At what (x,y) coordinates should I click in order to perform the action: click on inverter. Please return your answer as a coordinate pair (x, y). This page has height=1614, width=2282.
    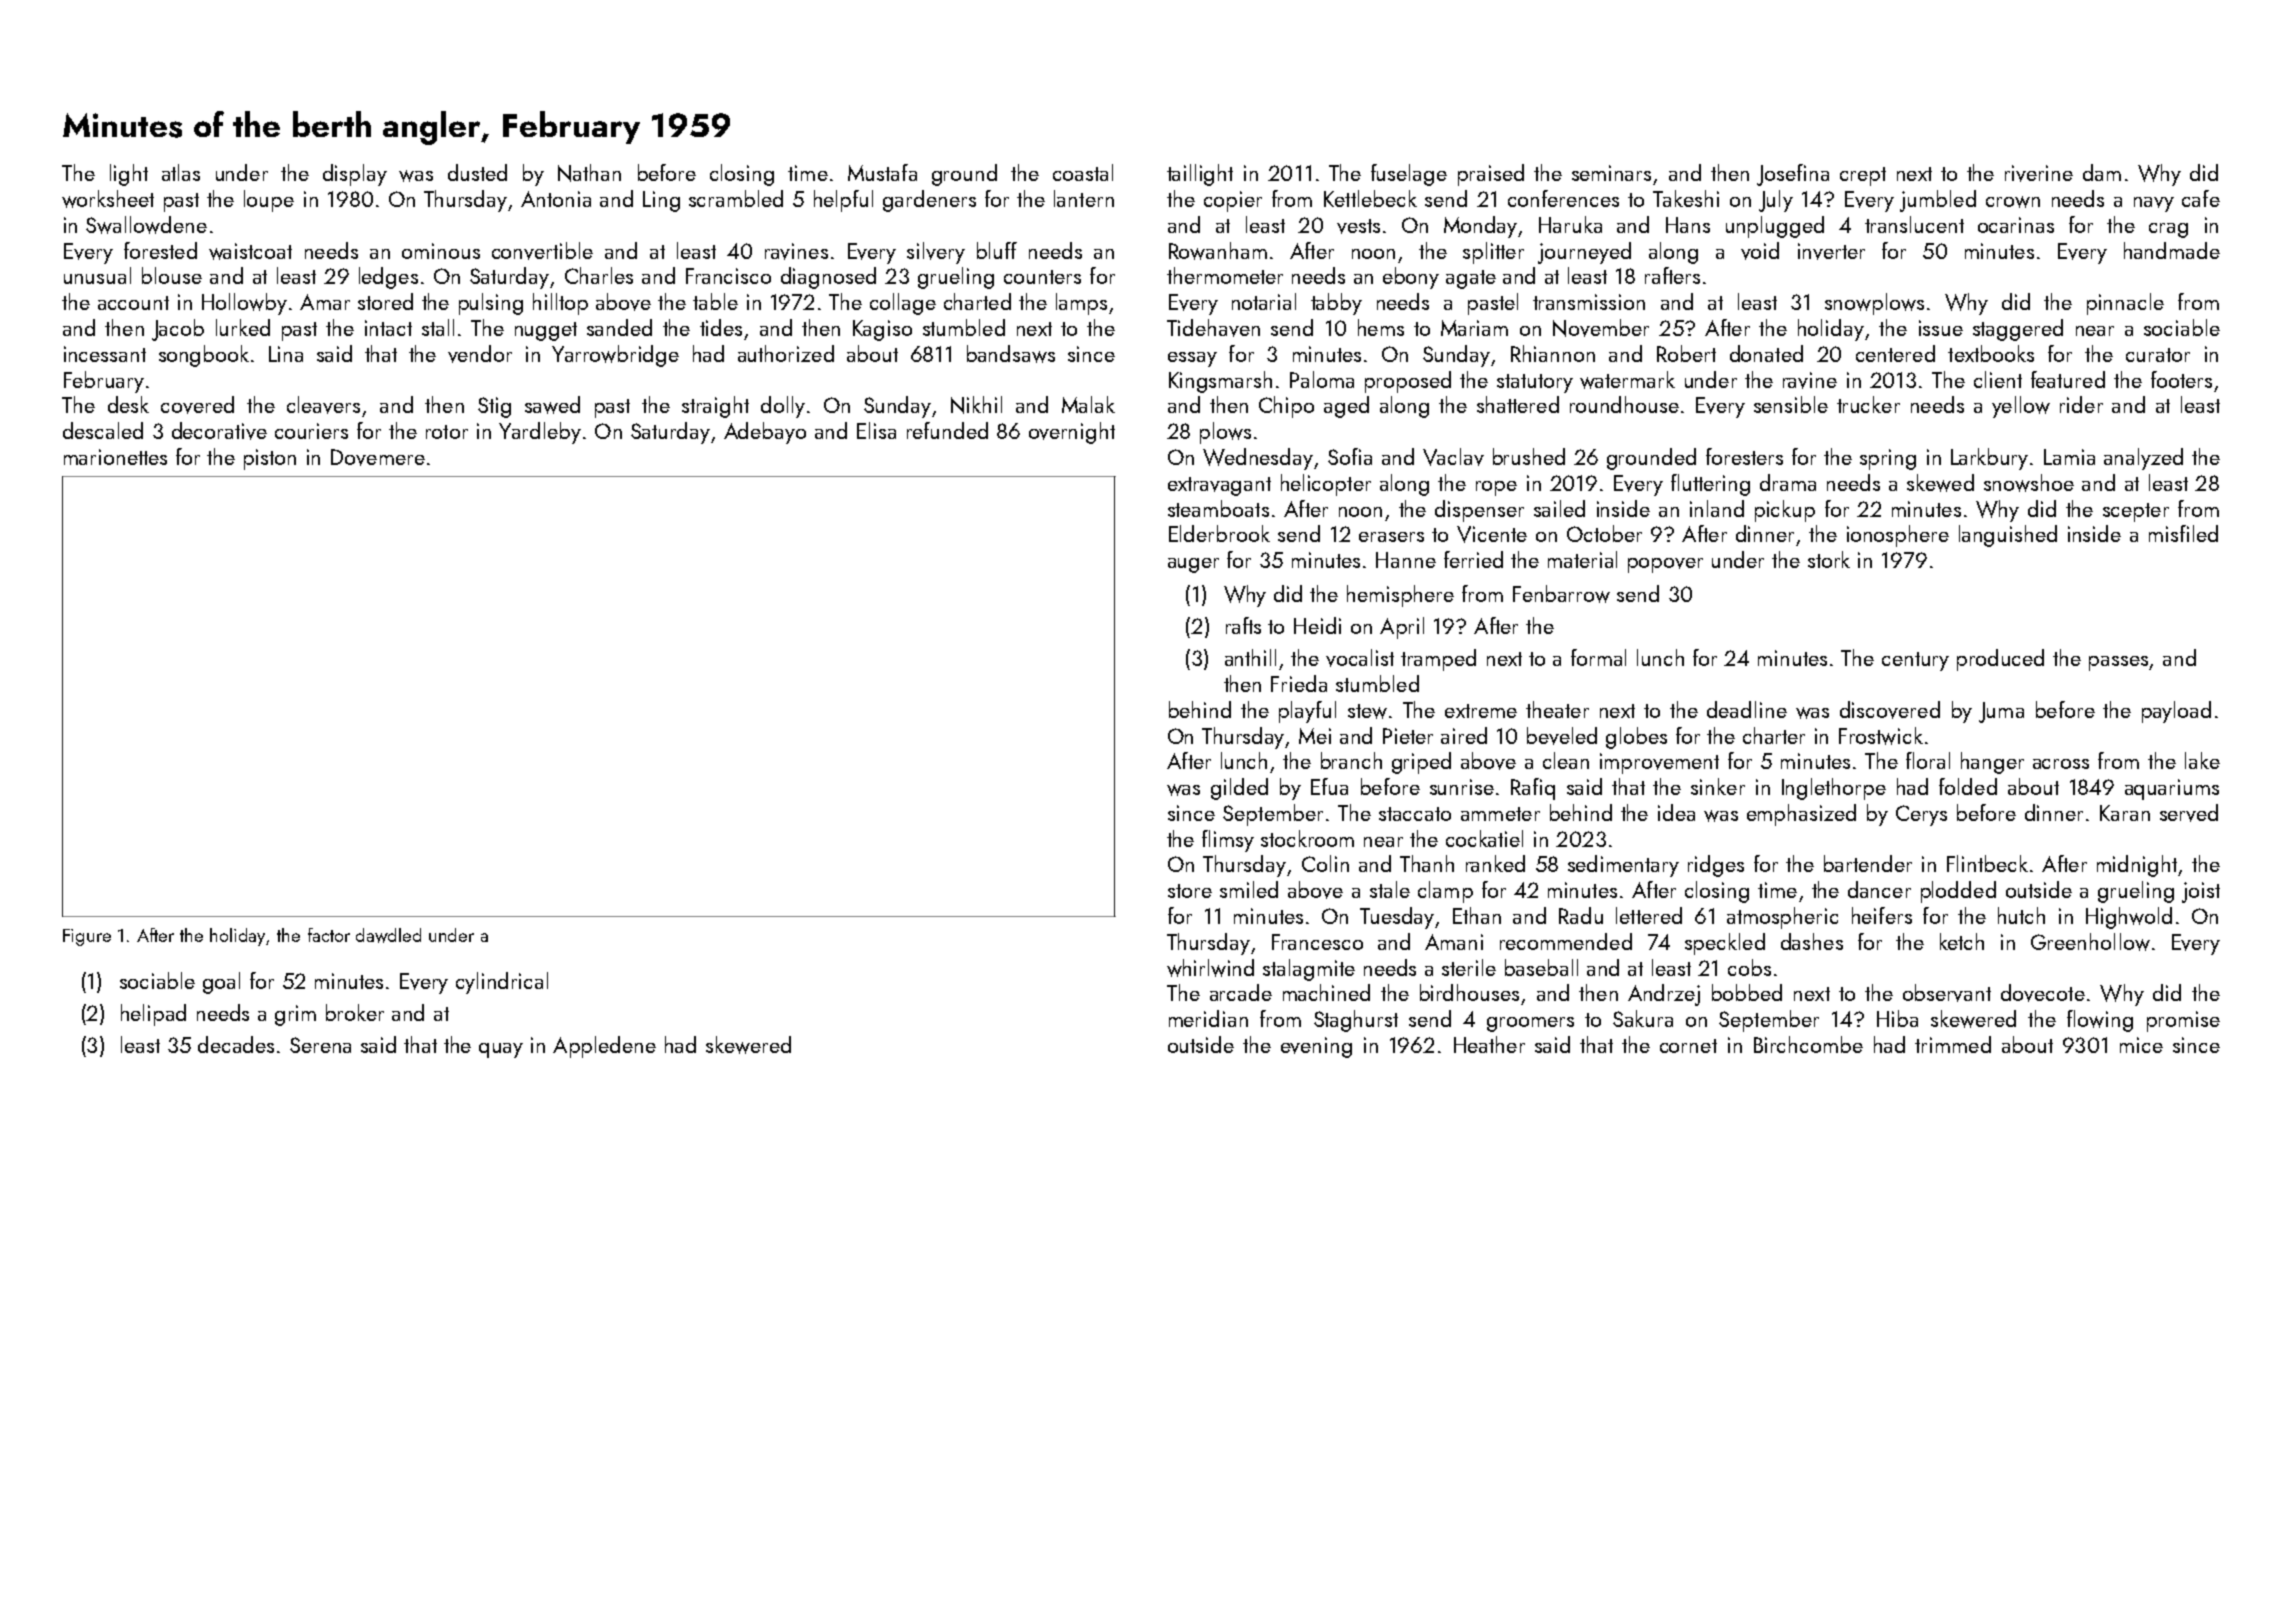
    Looking at the image, I should click on (1831, 251).
